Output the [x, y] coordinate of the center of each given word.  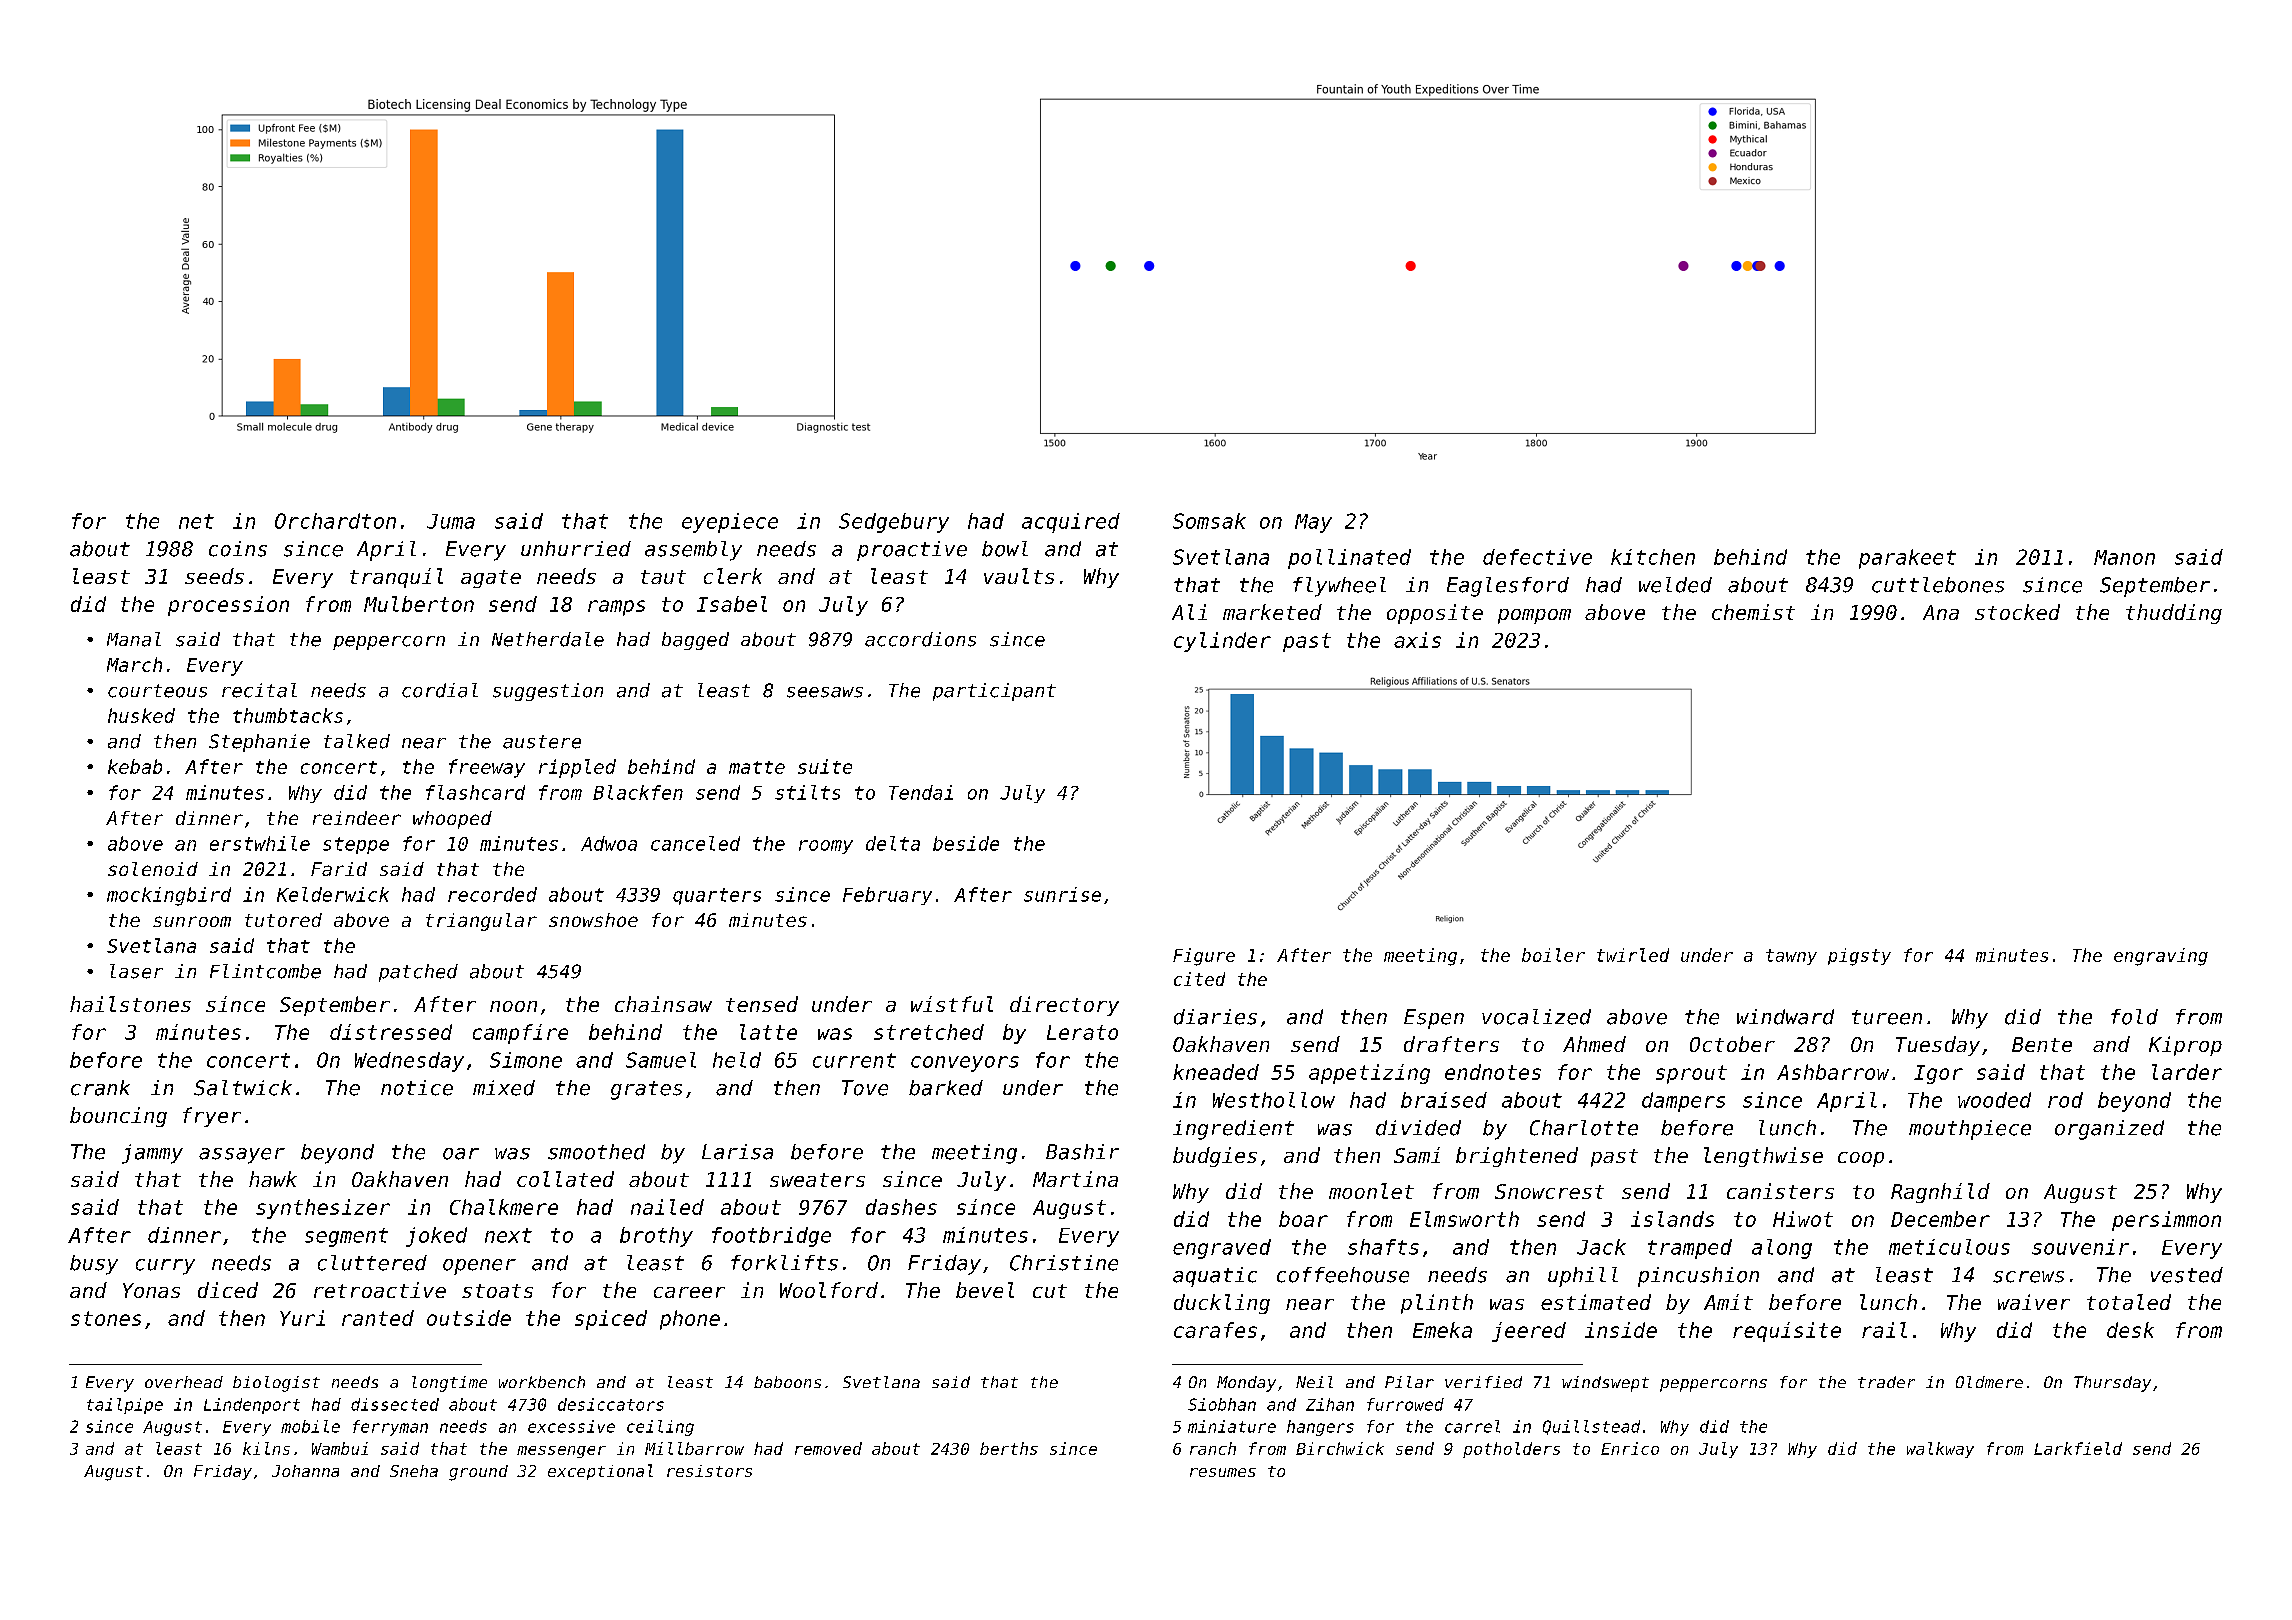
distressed [391, 1032]
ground [478, 1473]
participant [994, 692]
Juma [451, 521]
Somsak [1209, 521]
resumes [1223, 1472]
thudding [2174, 614]
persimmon [2166, 1221]
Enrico [1630, 1448]
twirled [1633, 955]
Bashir [1082, 1152]
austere [542, 742]
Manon [2124, 557]
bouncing [118, 1117]
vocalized [1536, 1017]
